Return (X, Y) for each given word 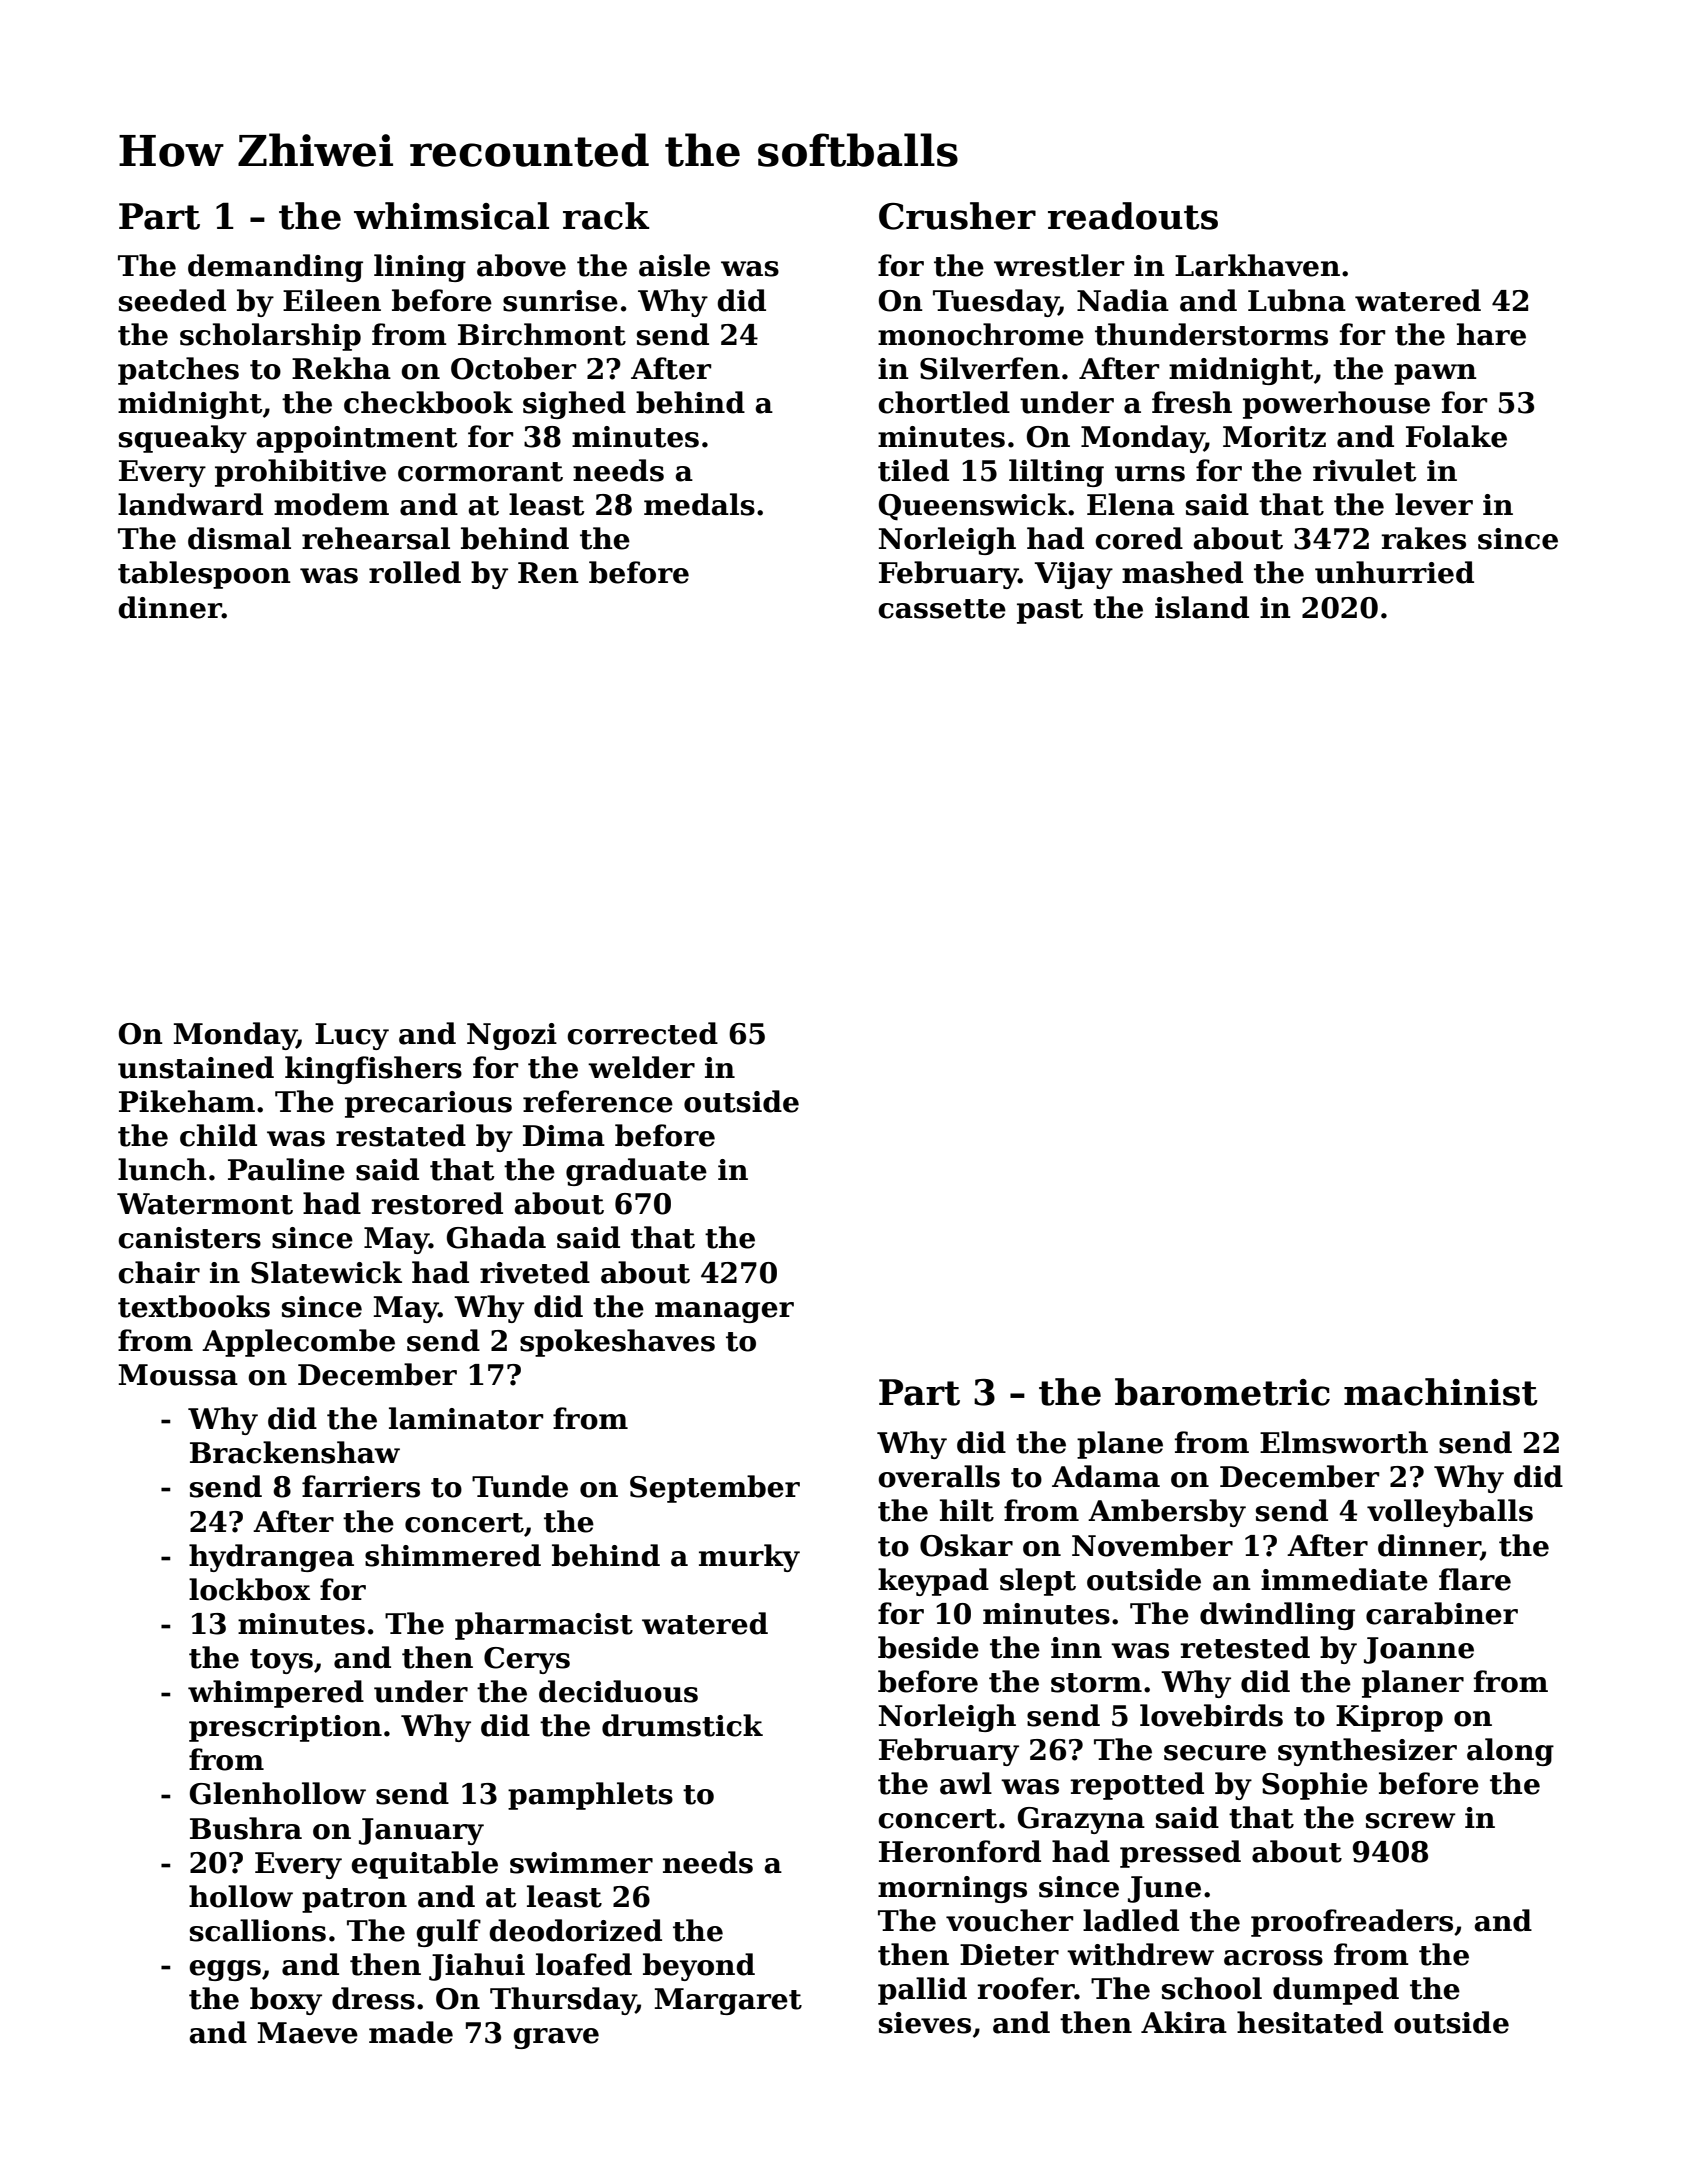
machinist (1441, 1392)
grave (556, 2038)
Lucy (352, 1036)
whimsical (451, 216)
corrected (642, 1033)
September (715, 1489)
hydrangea (271, 1558)
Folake (1456, 436)
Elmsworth (1344, 1442)
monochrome (981, 334)
